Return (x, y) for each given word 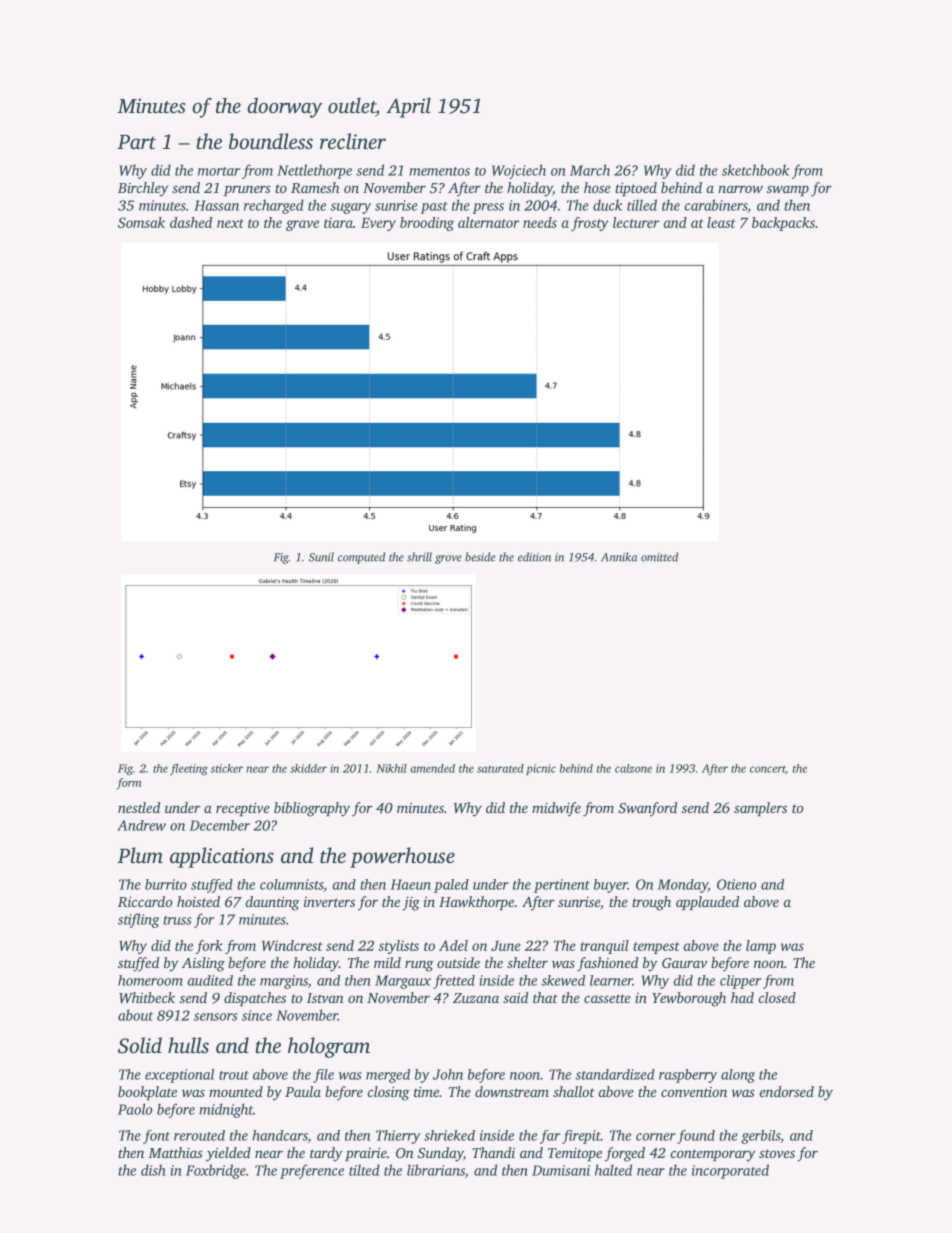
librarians (436, 1170)
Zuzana (476, 998)
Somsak (141, 222)
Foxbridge (216, 1171)
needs (540, 222)
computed (361, 558)
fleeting (189, 769)
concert (767, 769)
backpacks (783, 224)
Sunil (321, 557)
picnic (541, 769)
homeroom (150, 980)
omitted (659, 557)
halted (613, 1170)
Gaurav (684, 963)
